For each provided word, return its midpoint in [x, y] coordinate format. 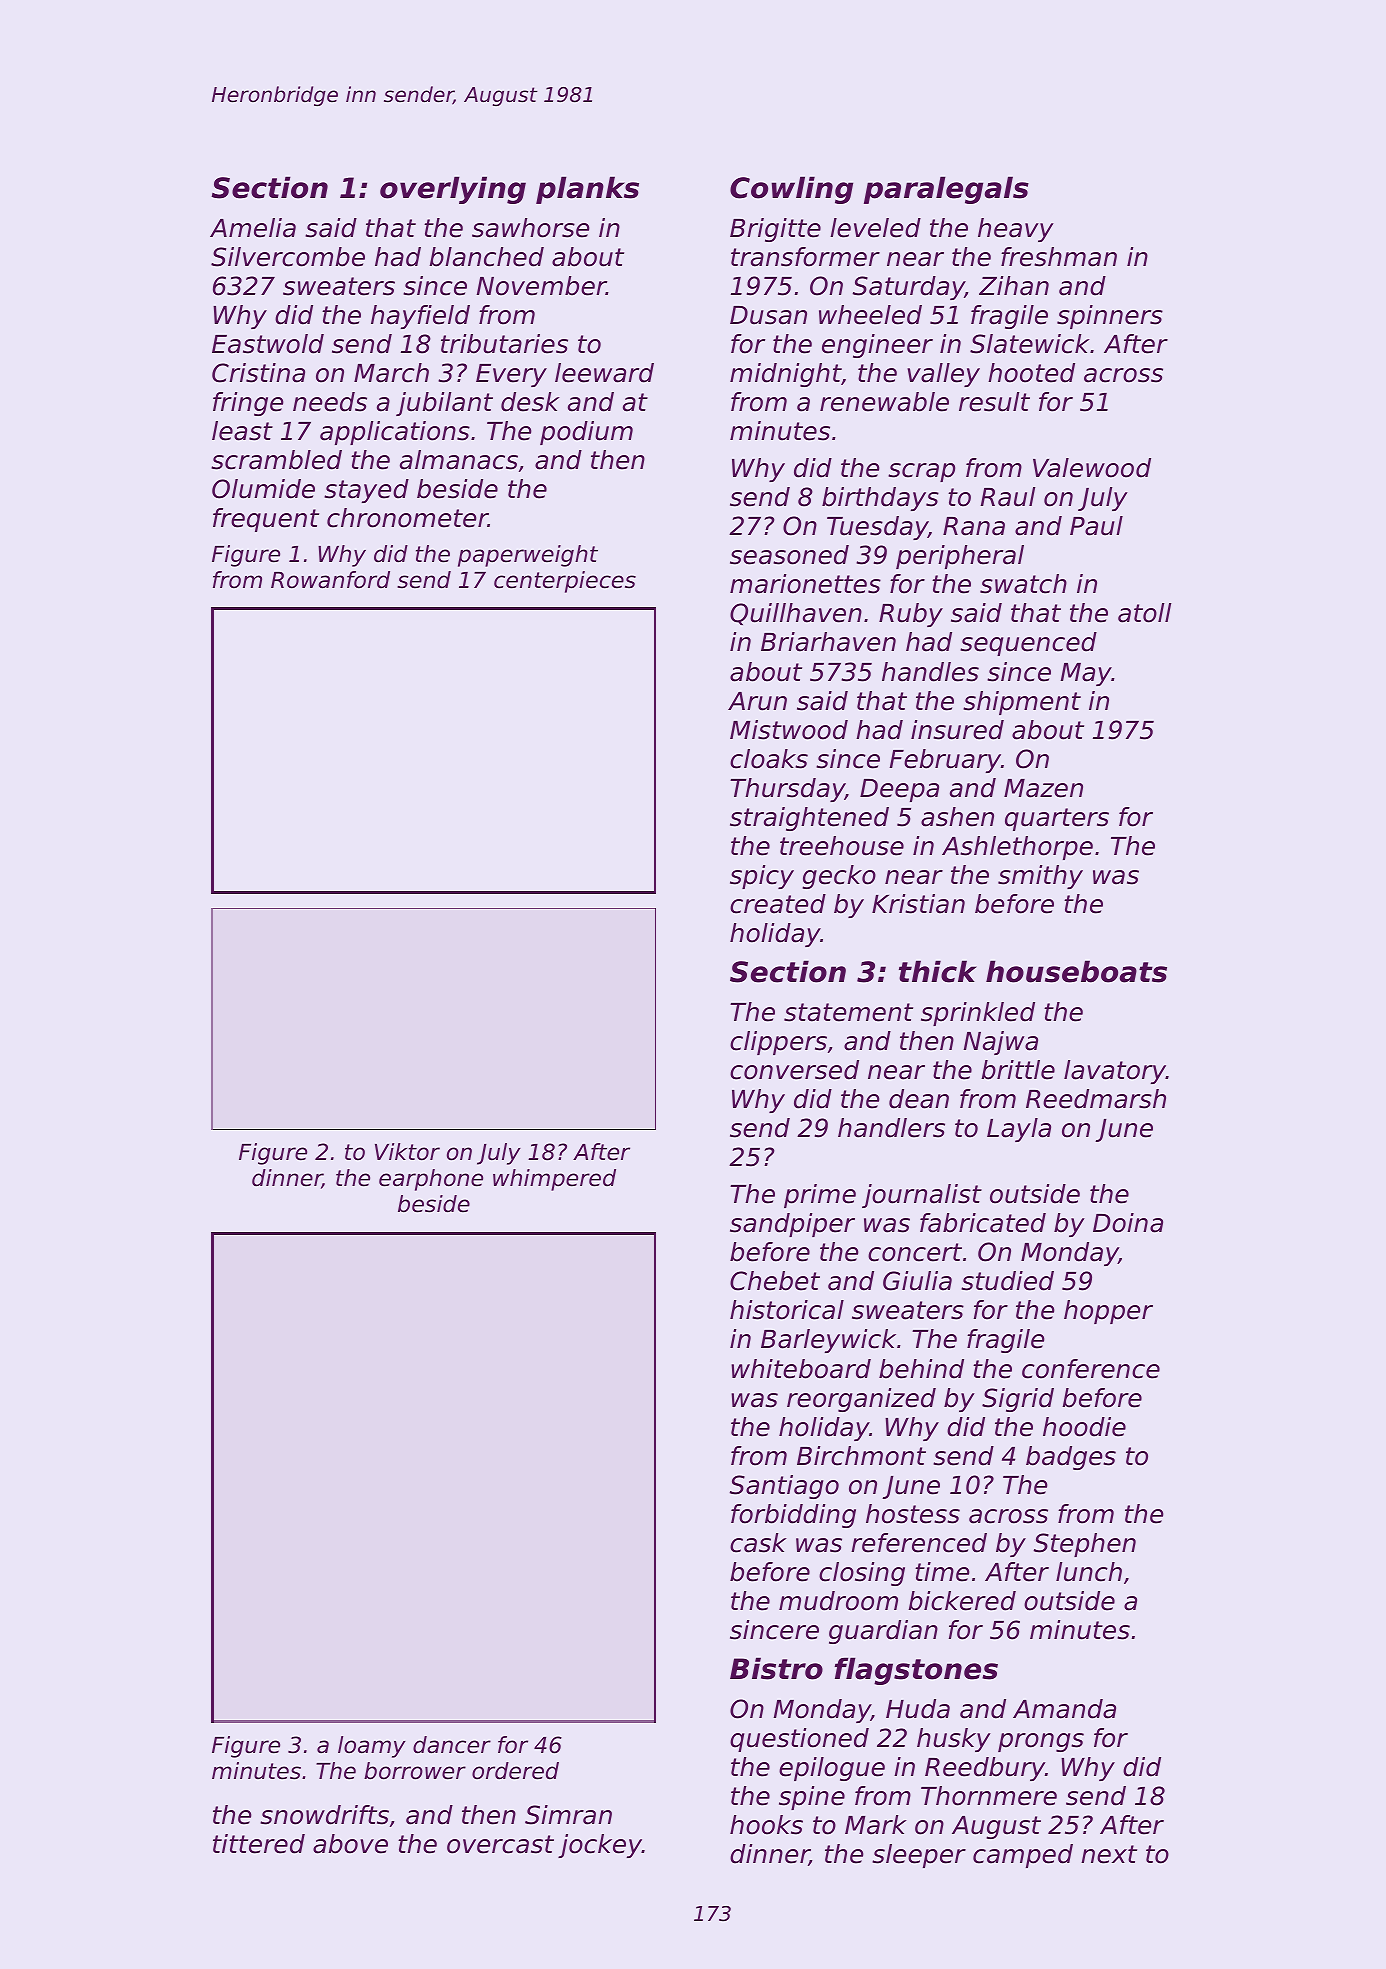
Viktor [407, 1152]
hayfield [420, 317]
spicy [762, 877]
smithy [1040, 877]
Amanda [1064, 1709]
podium [586, 433]
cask [758, 1543]
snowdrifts [324, 1815]
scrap [921, 472]
